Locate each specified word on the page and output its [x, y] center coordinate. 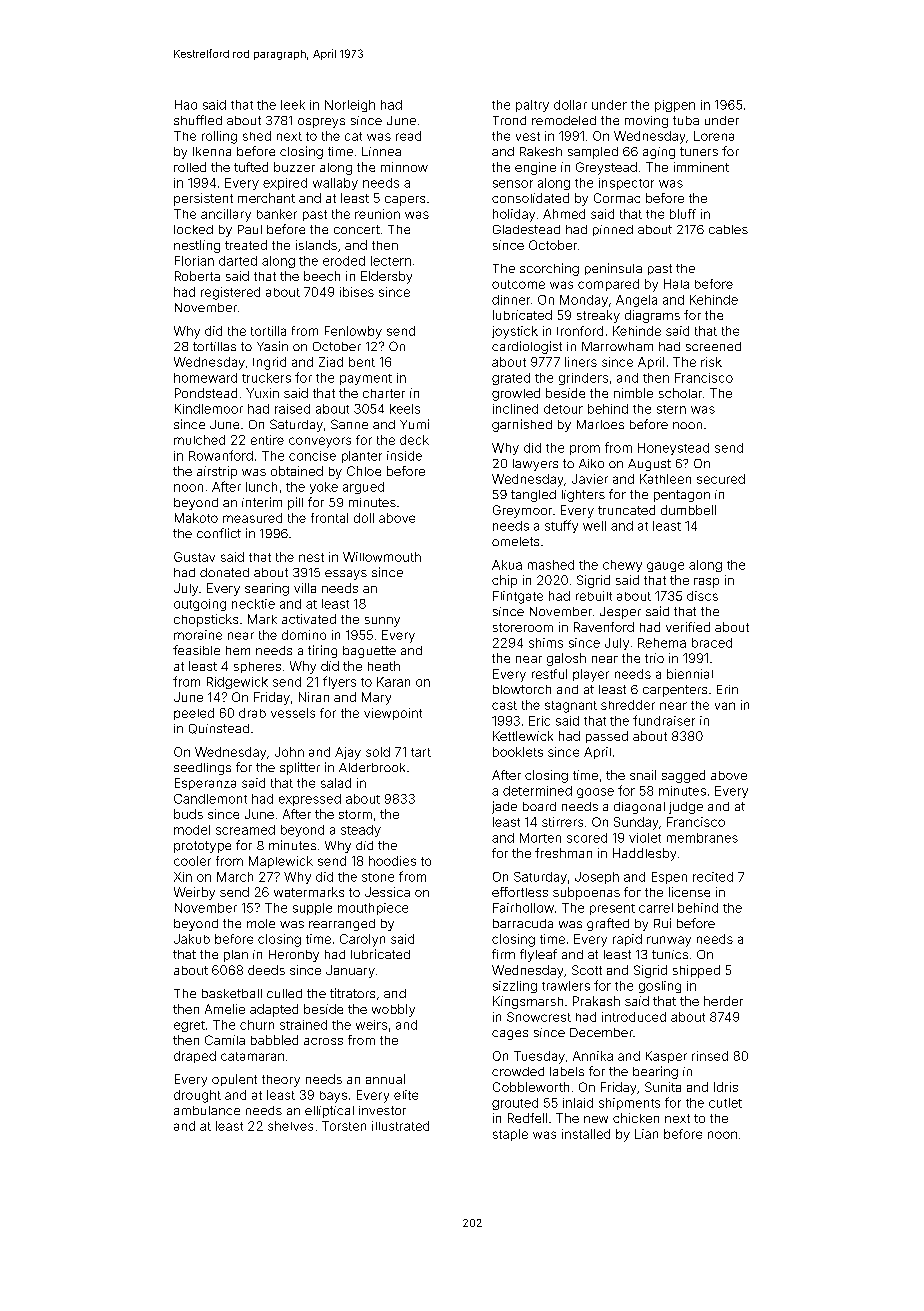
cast [504, 705]
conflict [219, 533]
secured [721, 479]
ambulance [207, 1110]
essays [346, 575]
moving [646, 122]
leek [293, 105]
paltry [532, 106]
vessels [293, 713]
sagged [683, 776]
